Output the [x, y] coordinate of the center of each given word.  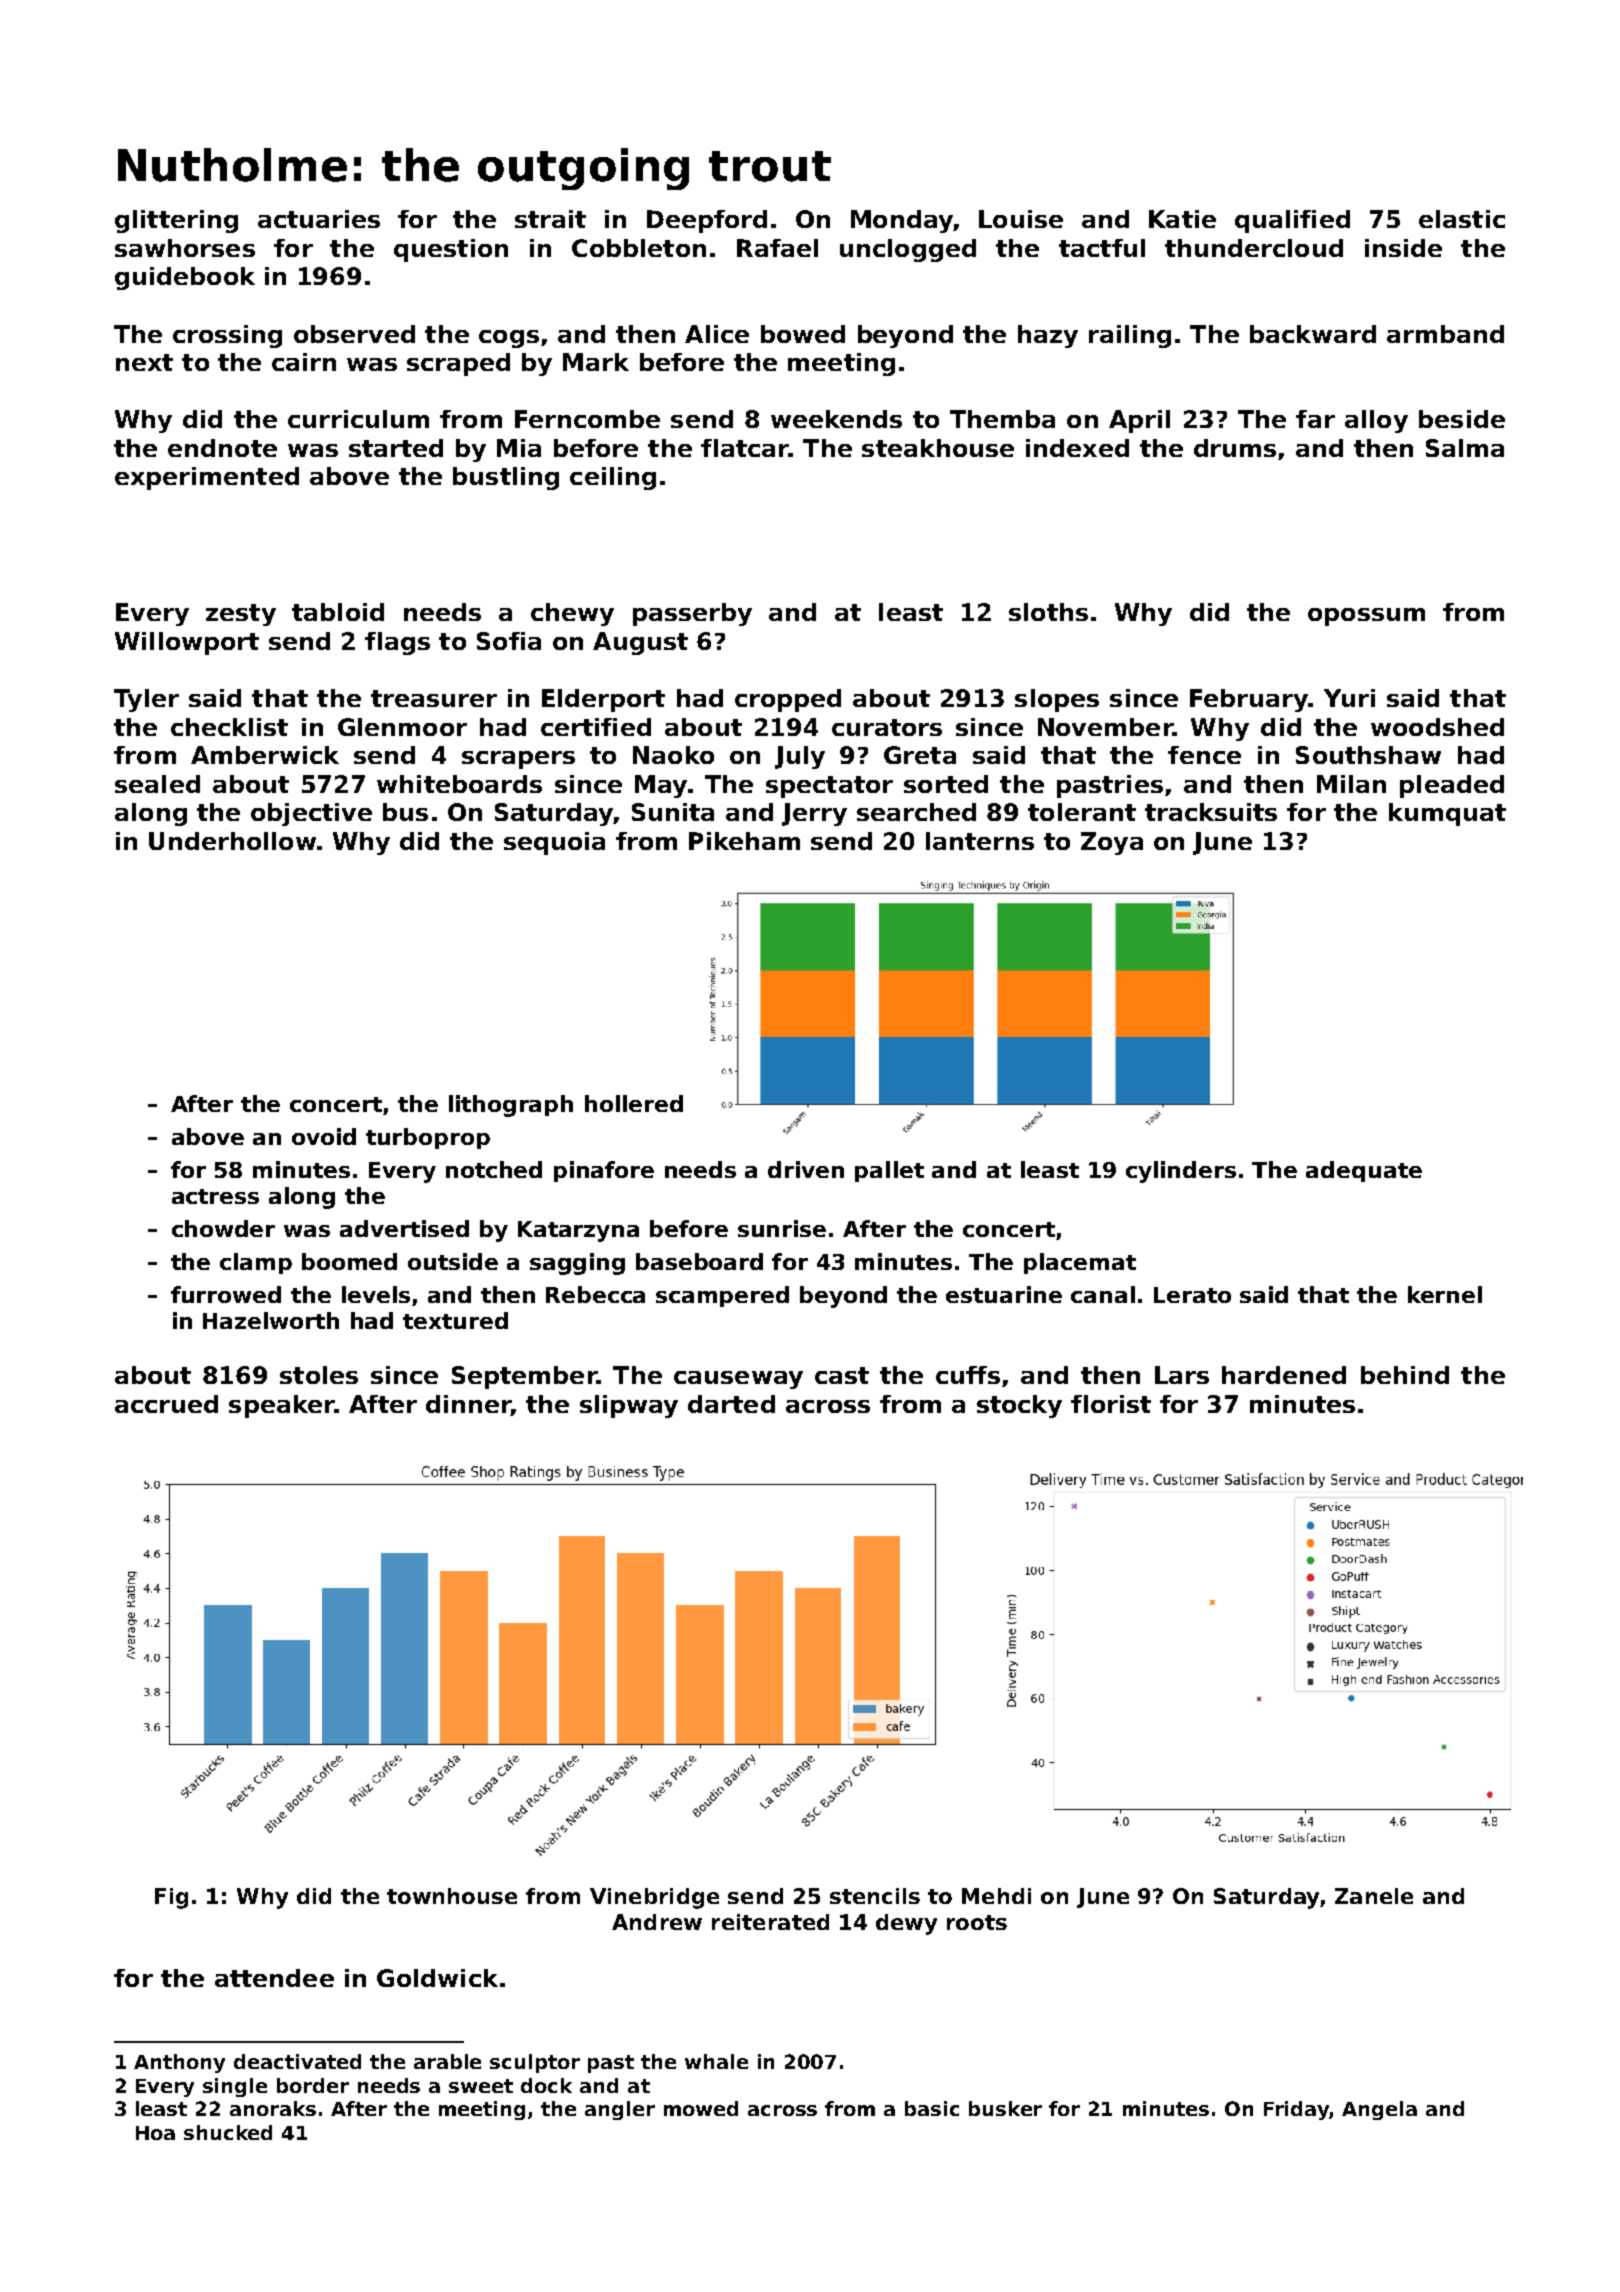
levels [376, 1294]
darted [731, 1404]
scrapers [518, 760]
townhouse [452, 1896]
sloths [1048, 612]
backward [1313, 334]
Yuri [1349, 698]
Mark [596, 362]
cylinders [1181, 1172]
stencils [875, 1896]
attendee [274, 1978]
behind [1405, 1375]
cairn [304, 362]
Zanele [1374, 1896]
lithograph [511, 1106]
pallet [889, 1171]
